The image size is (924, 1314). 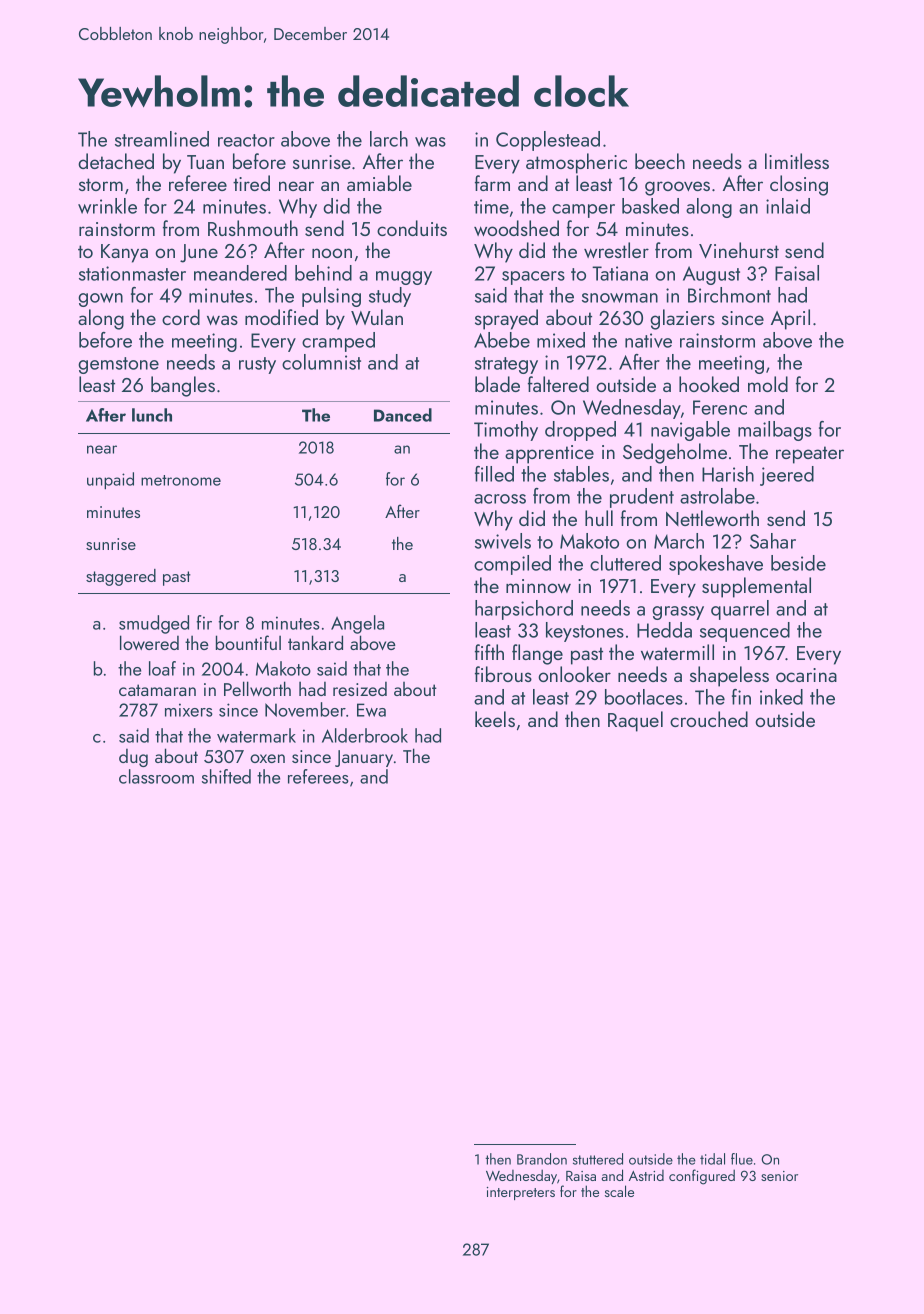 I want to click on shifted, so click(x=226, y=776).
